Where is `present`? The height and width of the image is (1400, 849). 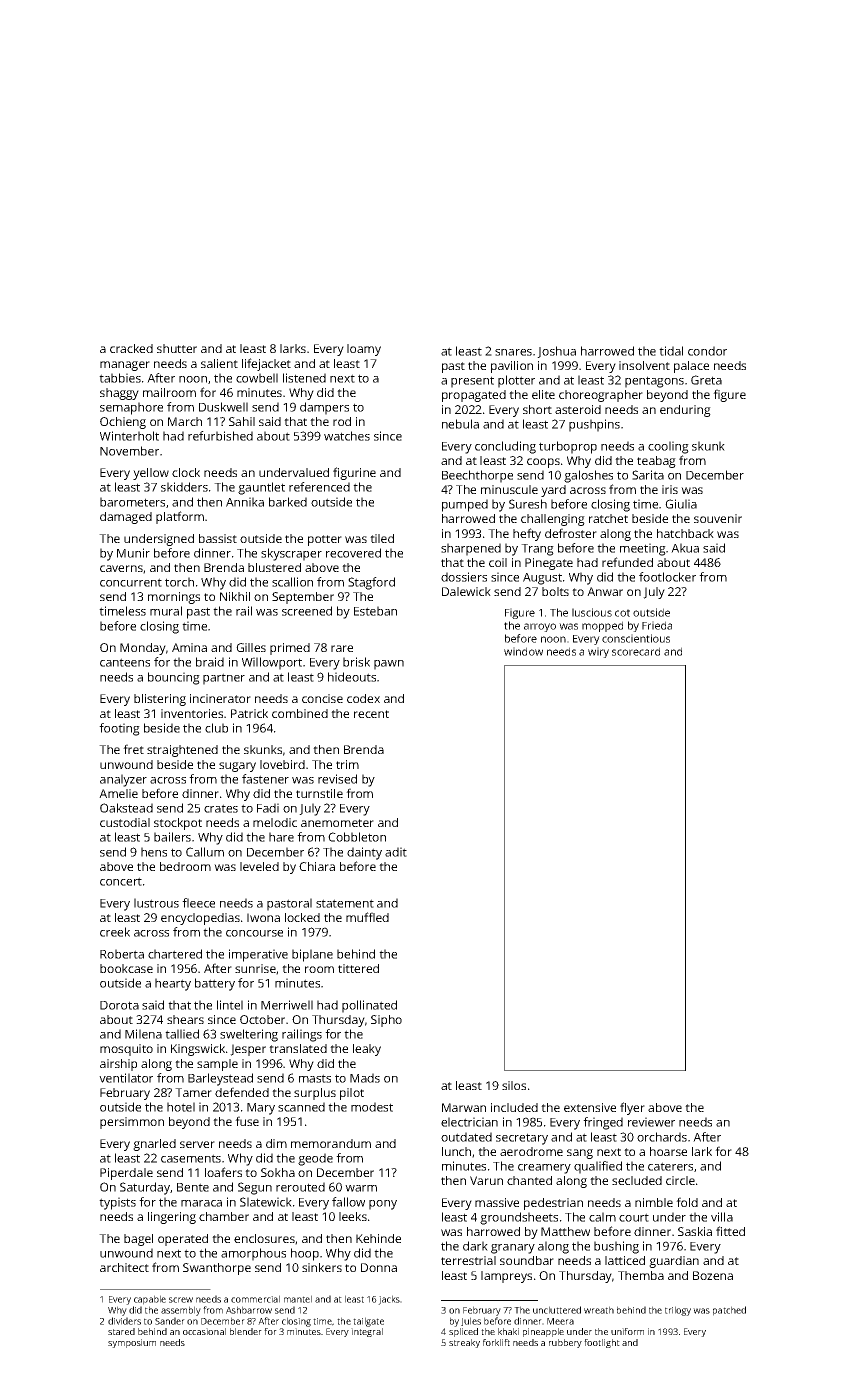
present is located at coordinates (472, 382).
